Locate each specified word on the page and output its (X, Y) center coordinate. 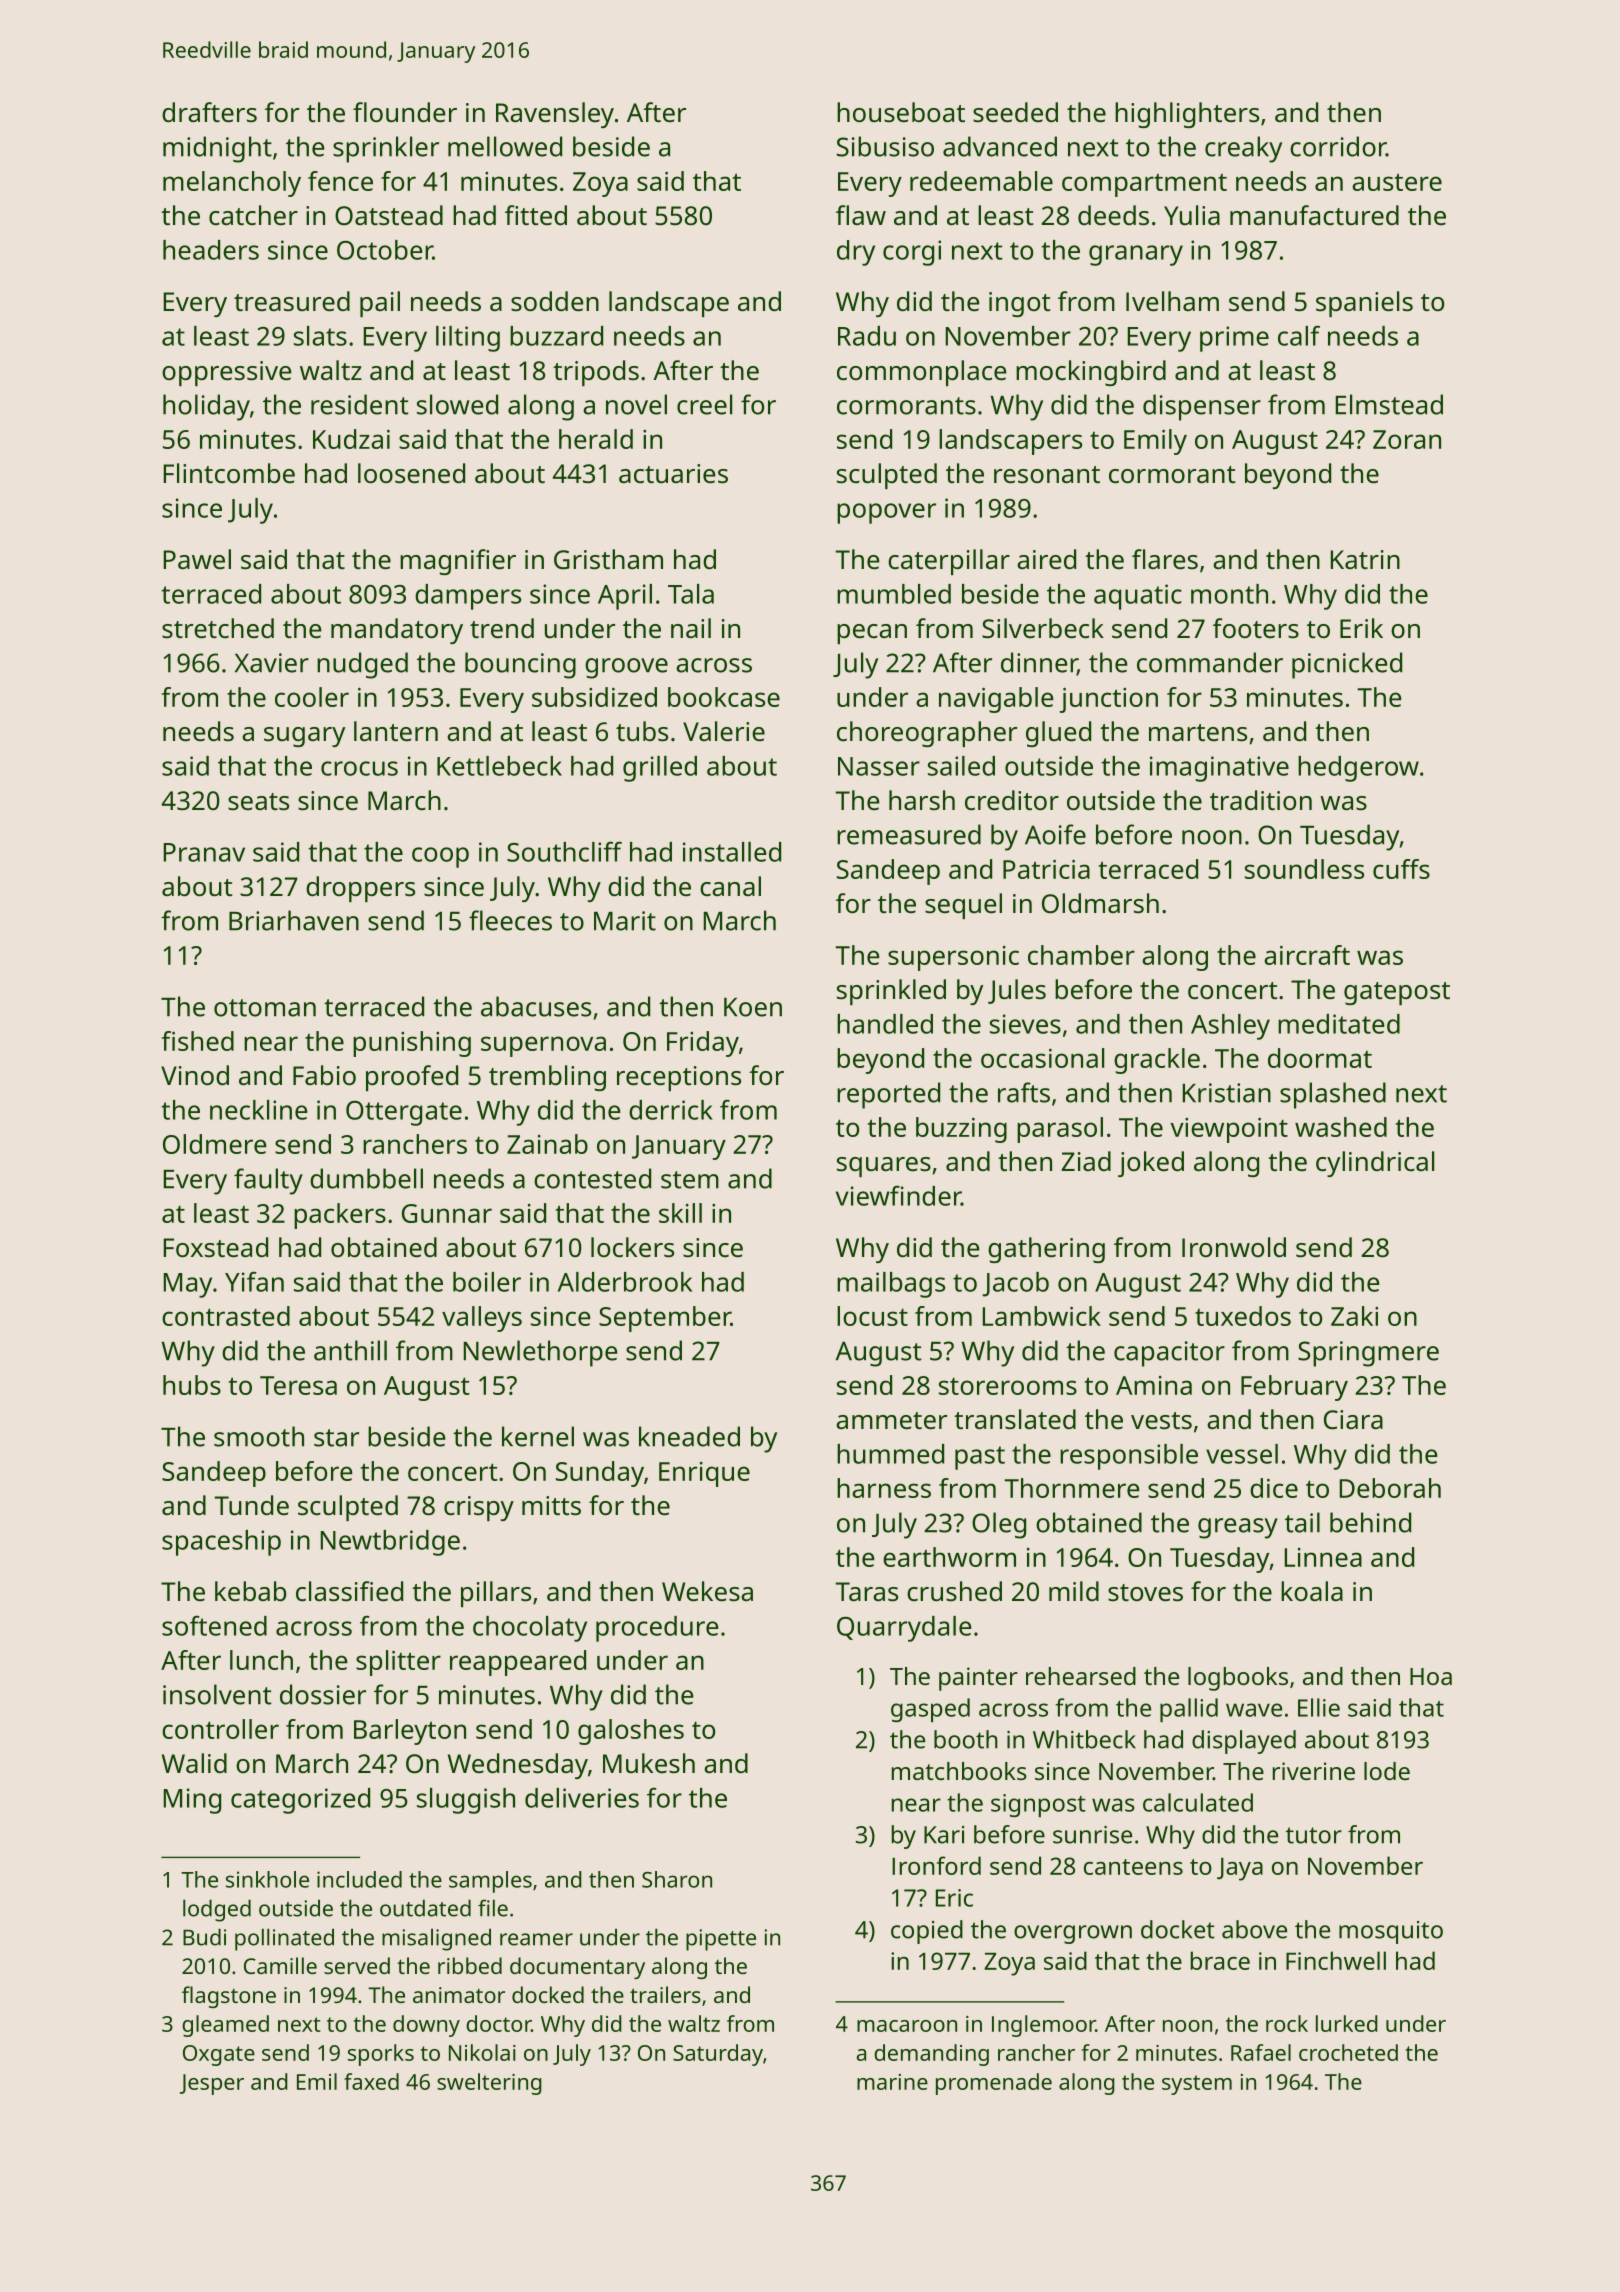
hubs (192, 1385)
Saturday (718, 2055)
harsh (922, 800)
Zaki (1354, 1316)
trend (502, 628)
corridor (1338, 146)
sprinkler (386, 149)
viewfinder (898, 1196)
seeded (1015, 112)
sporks (381, 2055)
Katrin (1365, 559)
